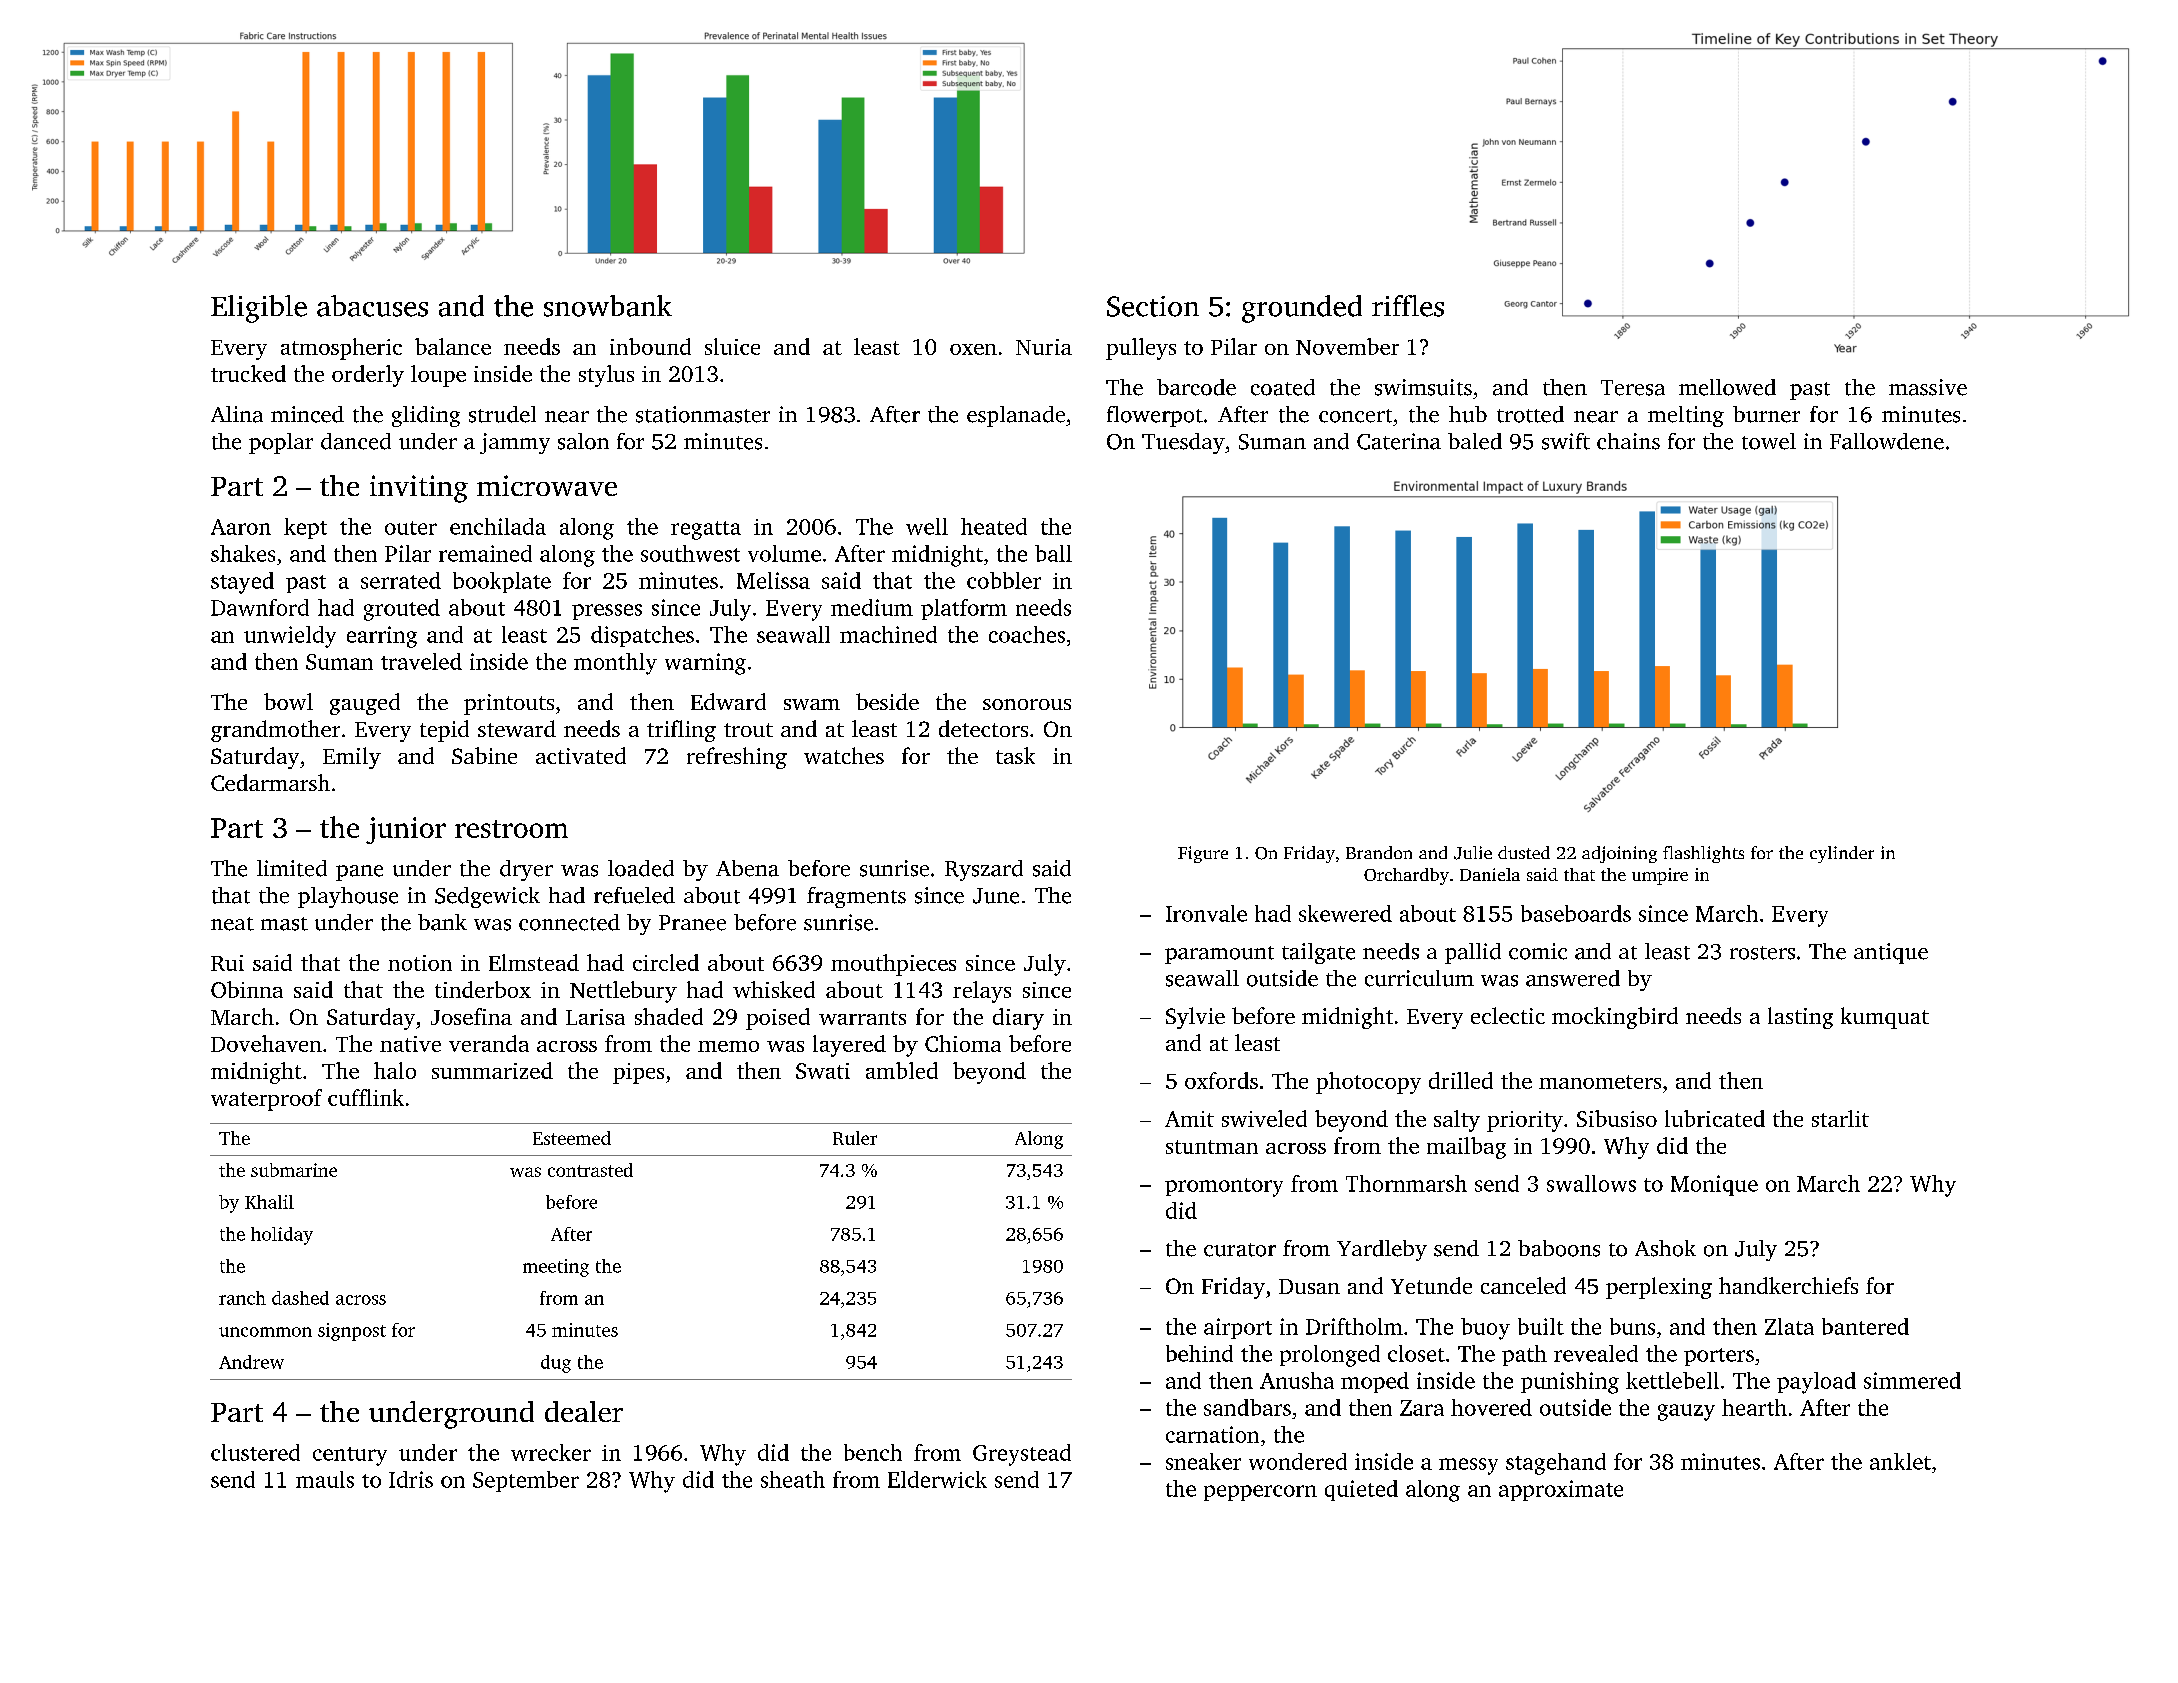 Image resolution: width=2178 pixels, height=1683 pixels. What do you see at coordinates (325, 1479) in the screenshot?
I see `mauls` at bounding box center [325, 1479].
